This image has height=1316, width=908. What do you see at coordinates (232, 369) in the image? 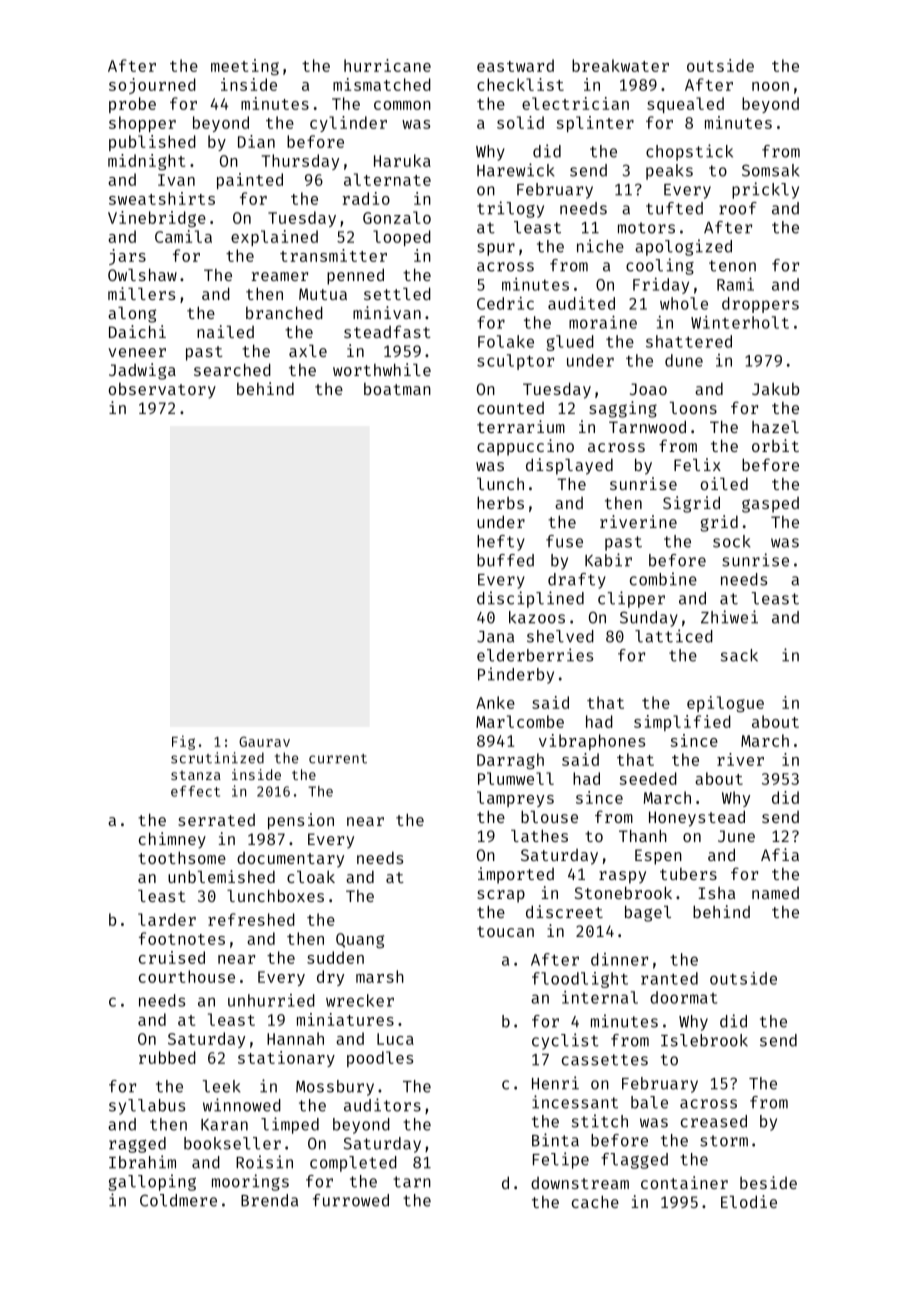
I see `searched` at bounding box center [232, 369].
